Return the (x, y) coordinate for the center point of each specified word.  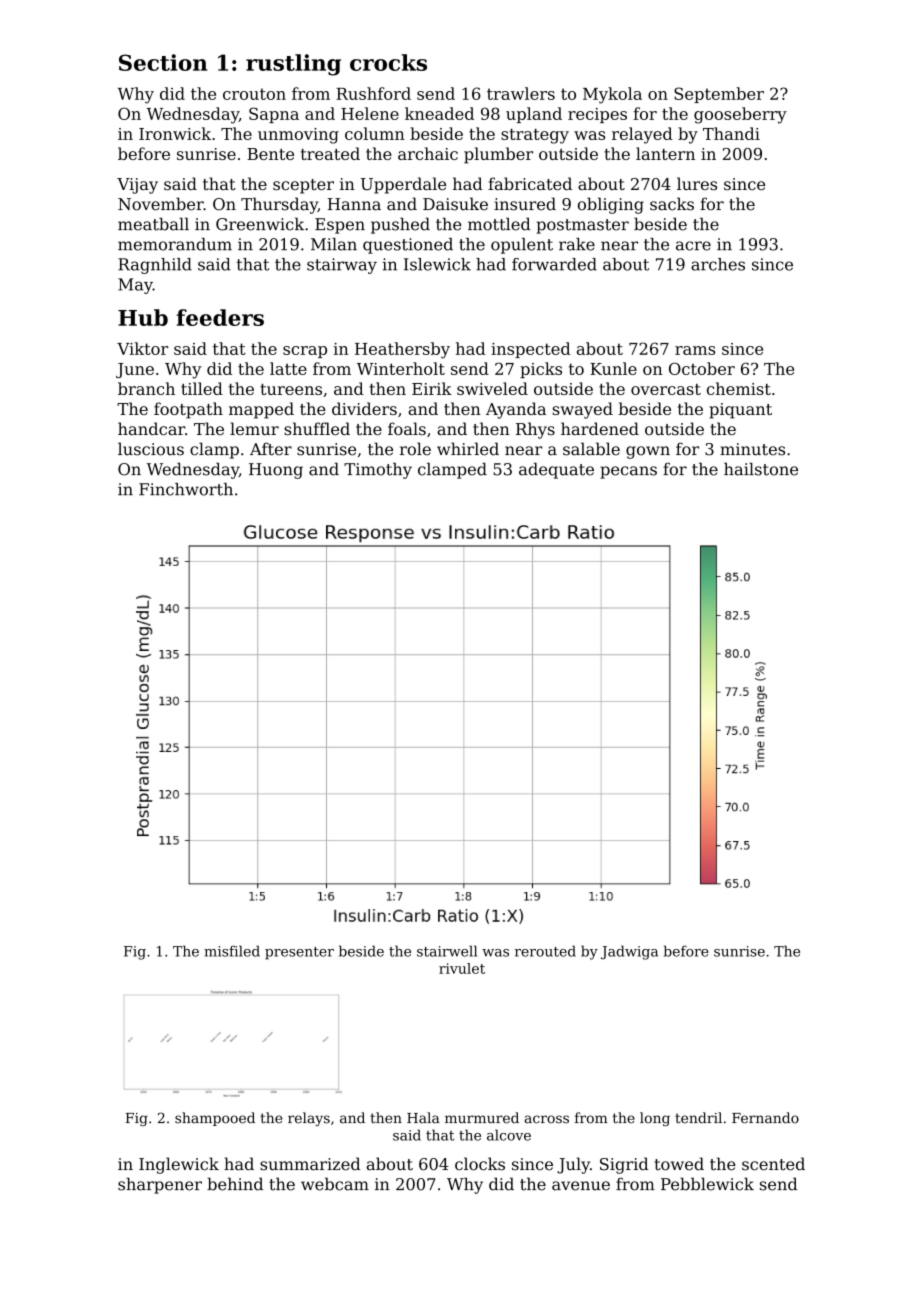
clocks (480, 1164)
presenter (299, 953)
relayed (642, 135)
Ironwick (175, 133)
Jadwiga (629, 952)
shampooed (215, 1119)
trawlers (521, 93)
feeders (220, 317)
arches (718, 264)
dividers (364, 408)
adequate (556, 470)
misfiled (232, 951)
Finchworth (186, 489)
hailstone (761, 469)
